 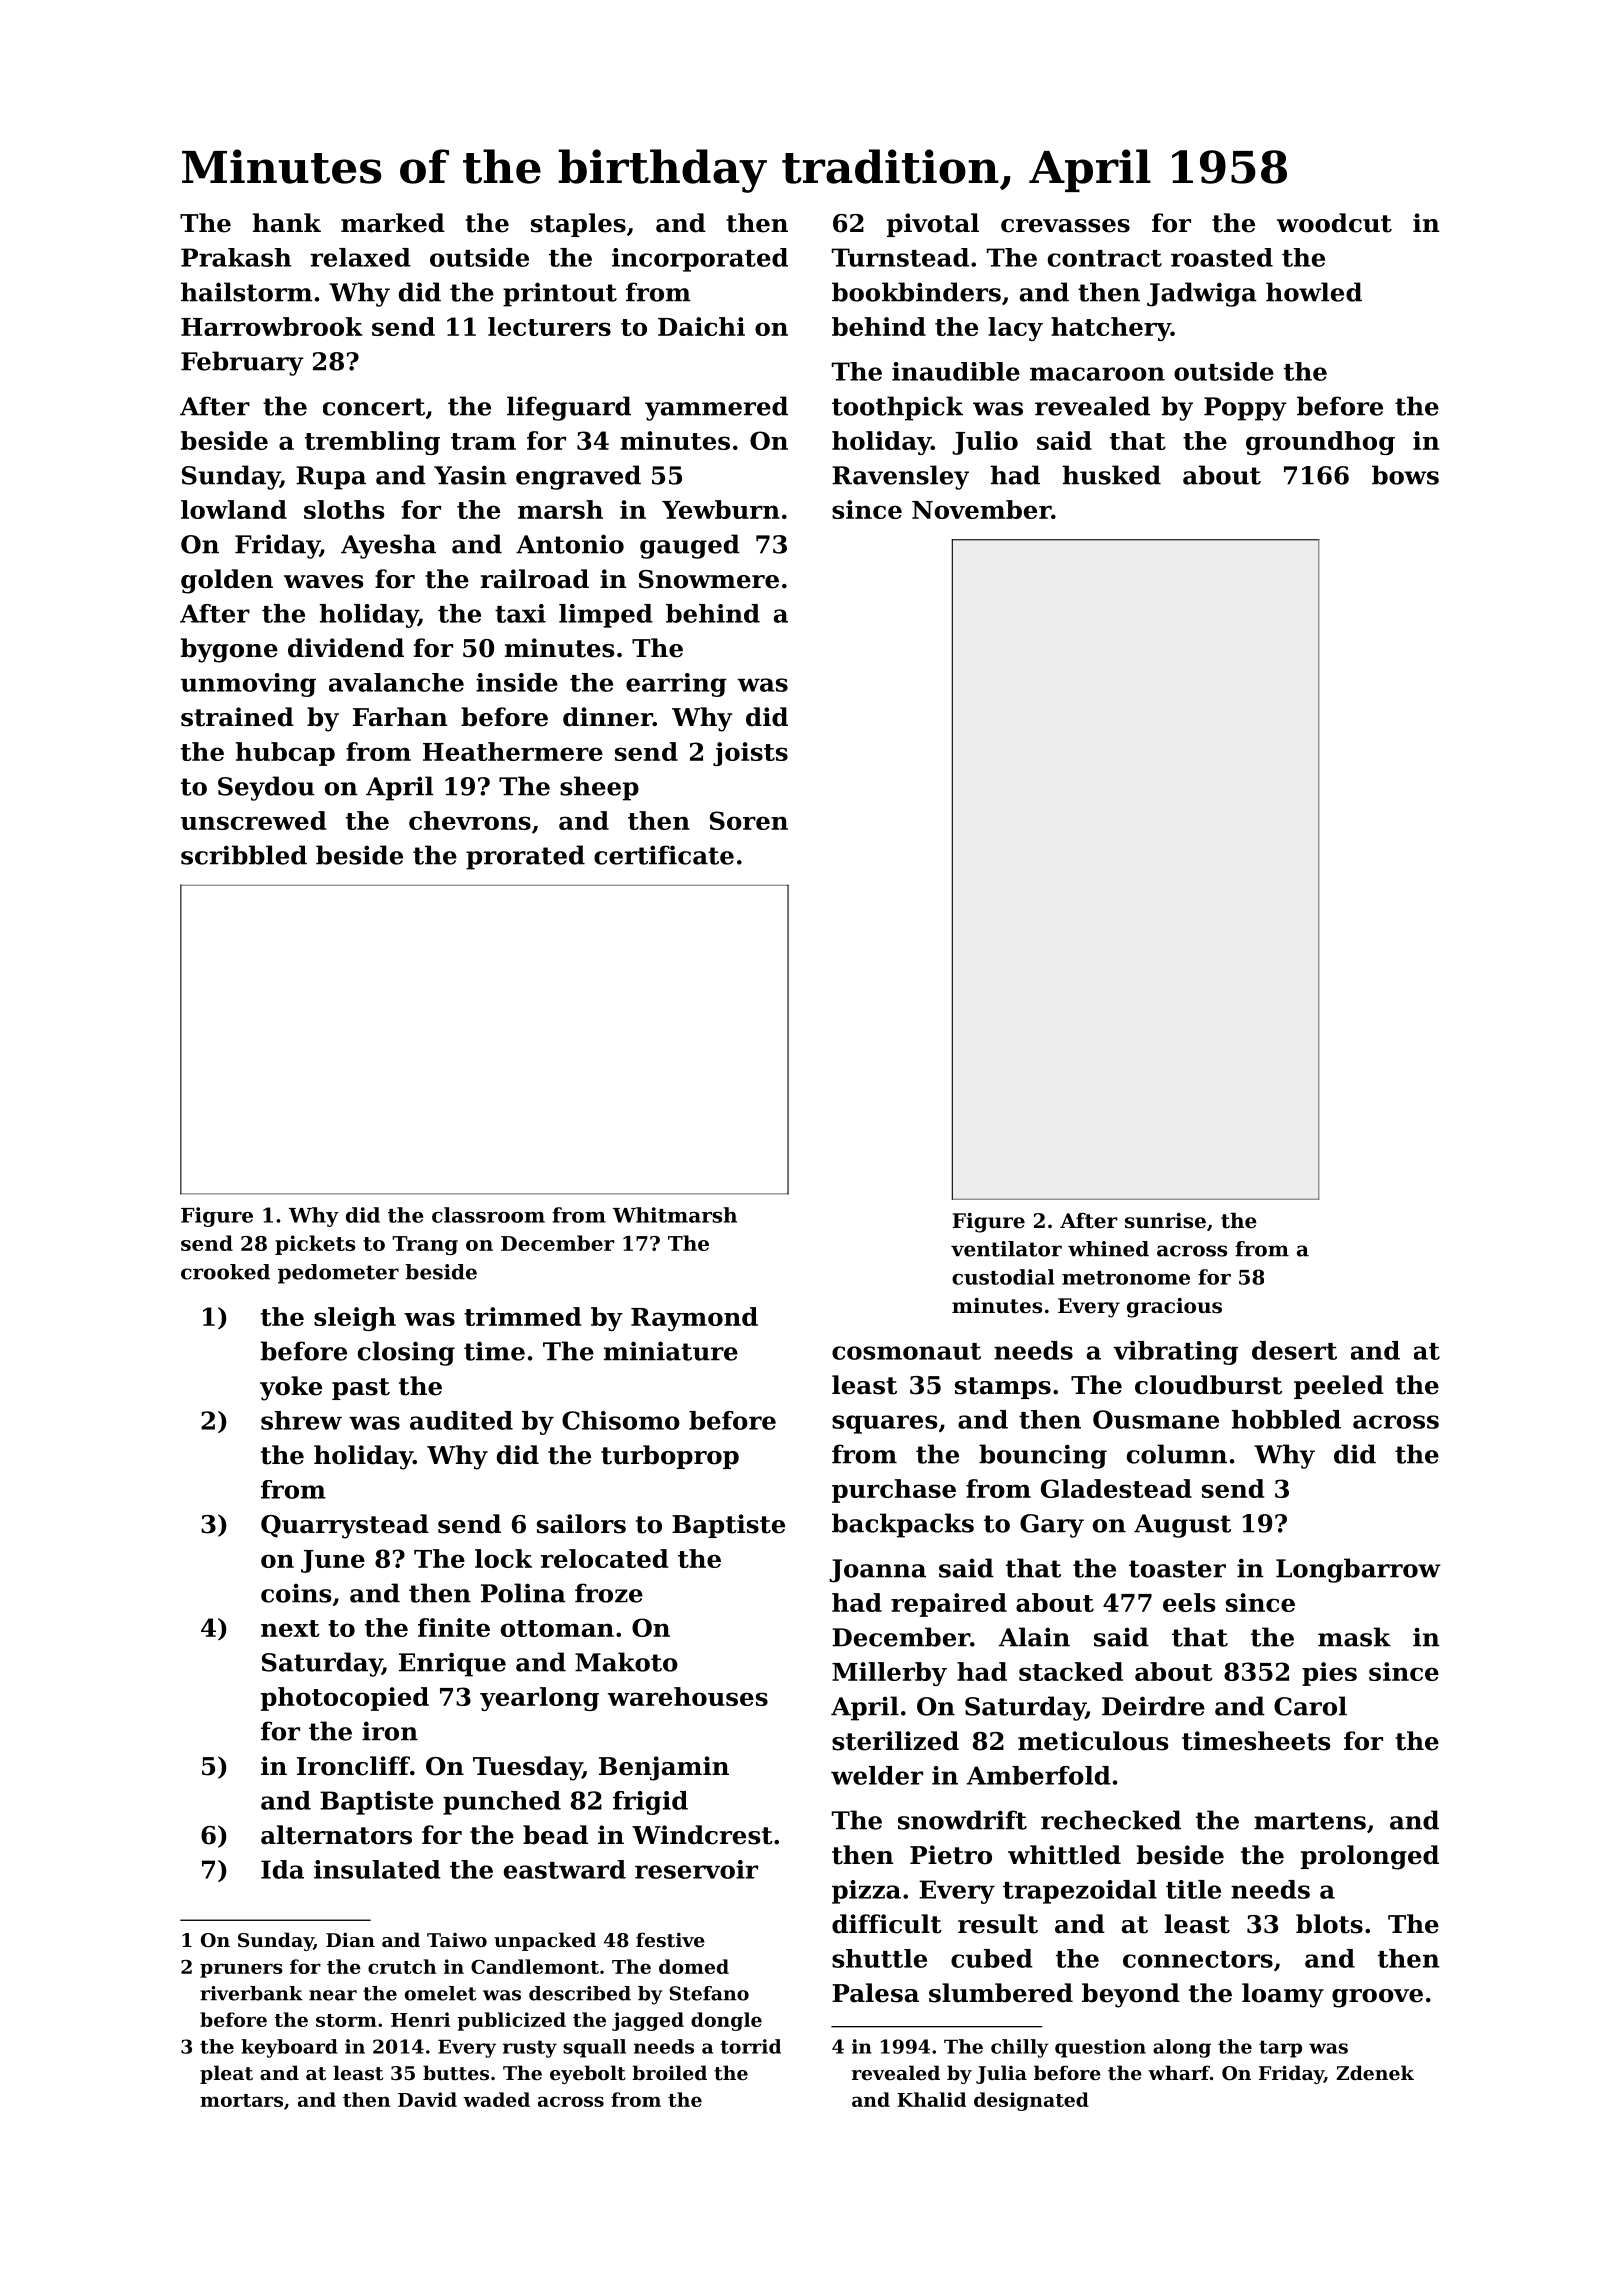 What do you see at coordinates (702, 1835) in the page?
I see `Windcrest` at bounding box center [702, 1835].
